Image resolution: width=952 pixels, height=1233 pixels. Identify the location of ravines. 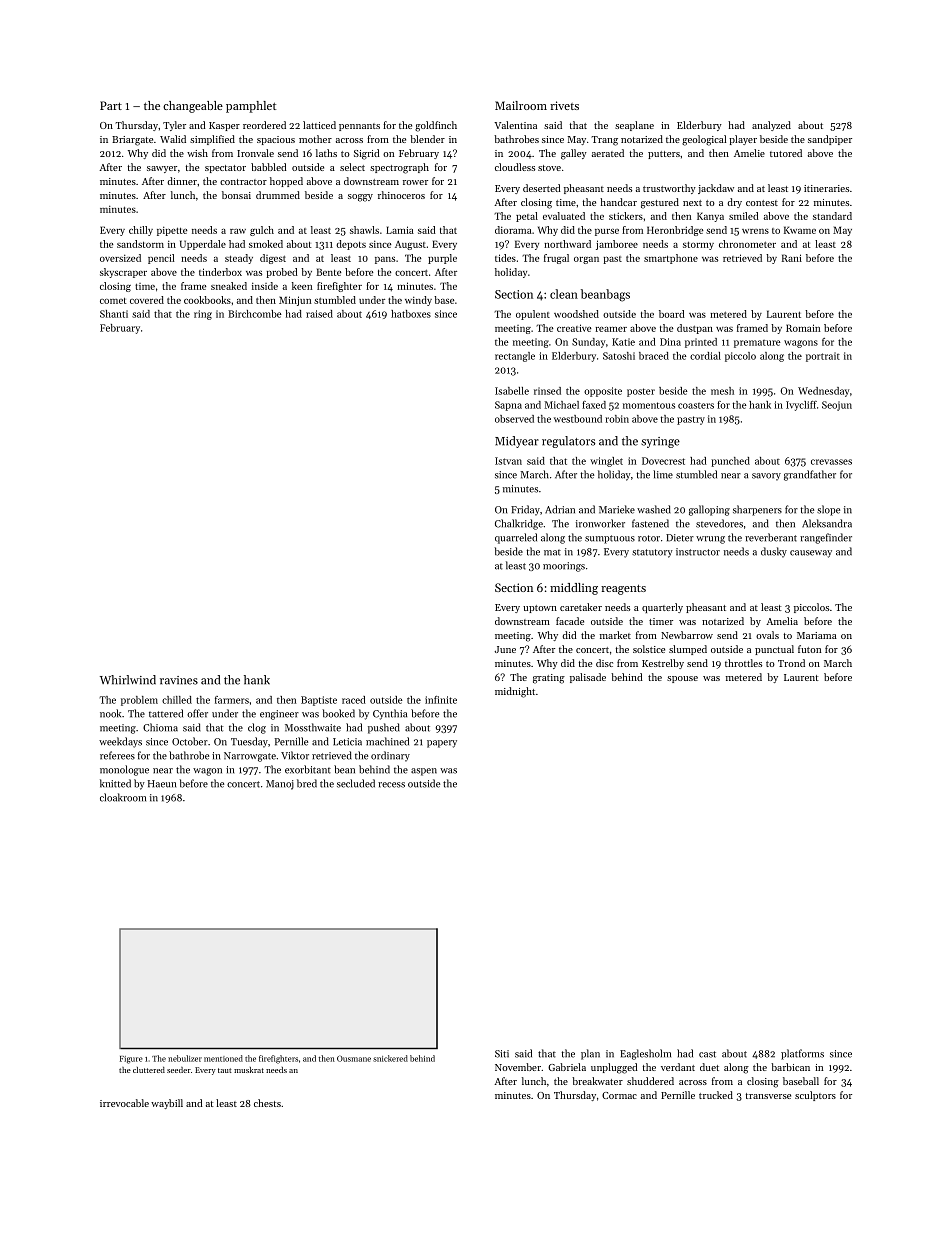
(179, 680).
